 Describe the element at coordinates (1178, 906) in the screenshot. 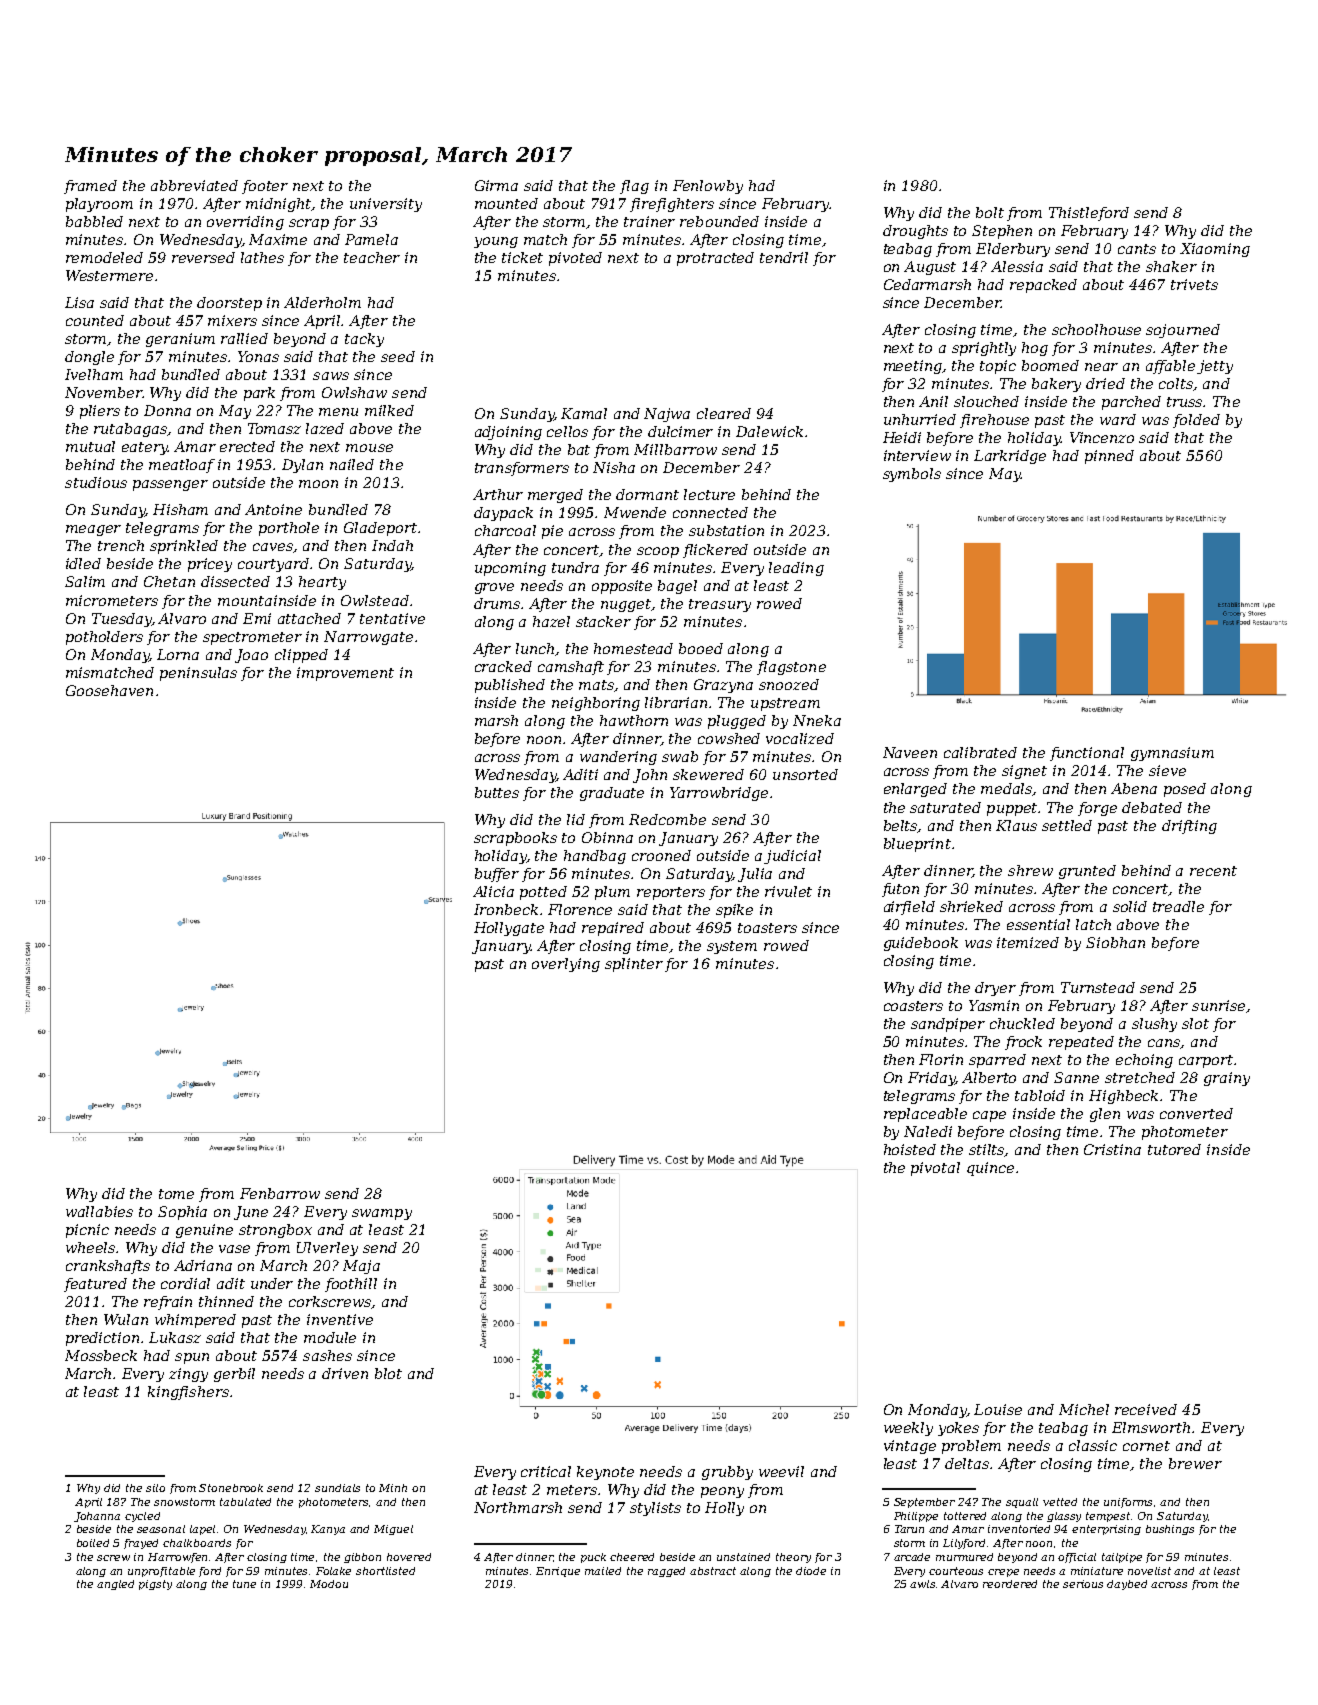

I see `treadle` at that location.
